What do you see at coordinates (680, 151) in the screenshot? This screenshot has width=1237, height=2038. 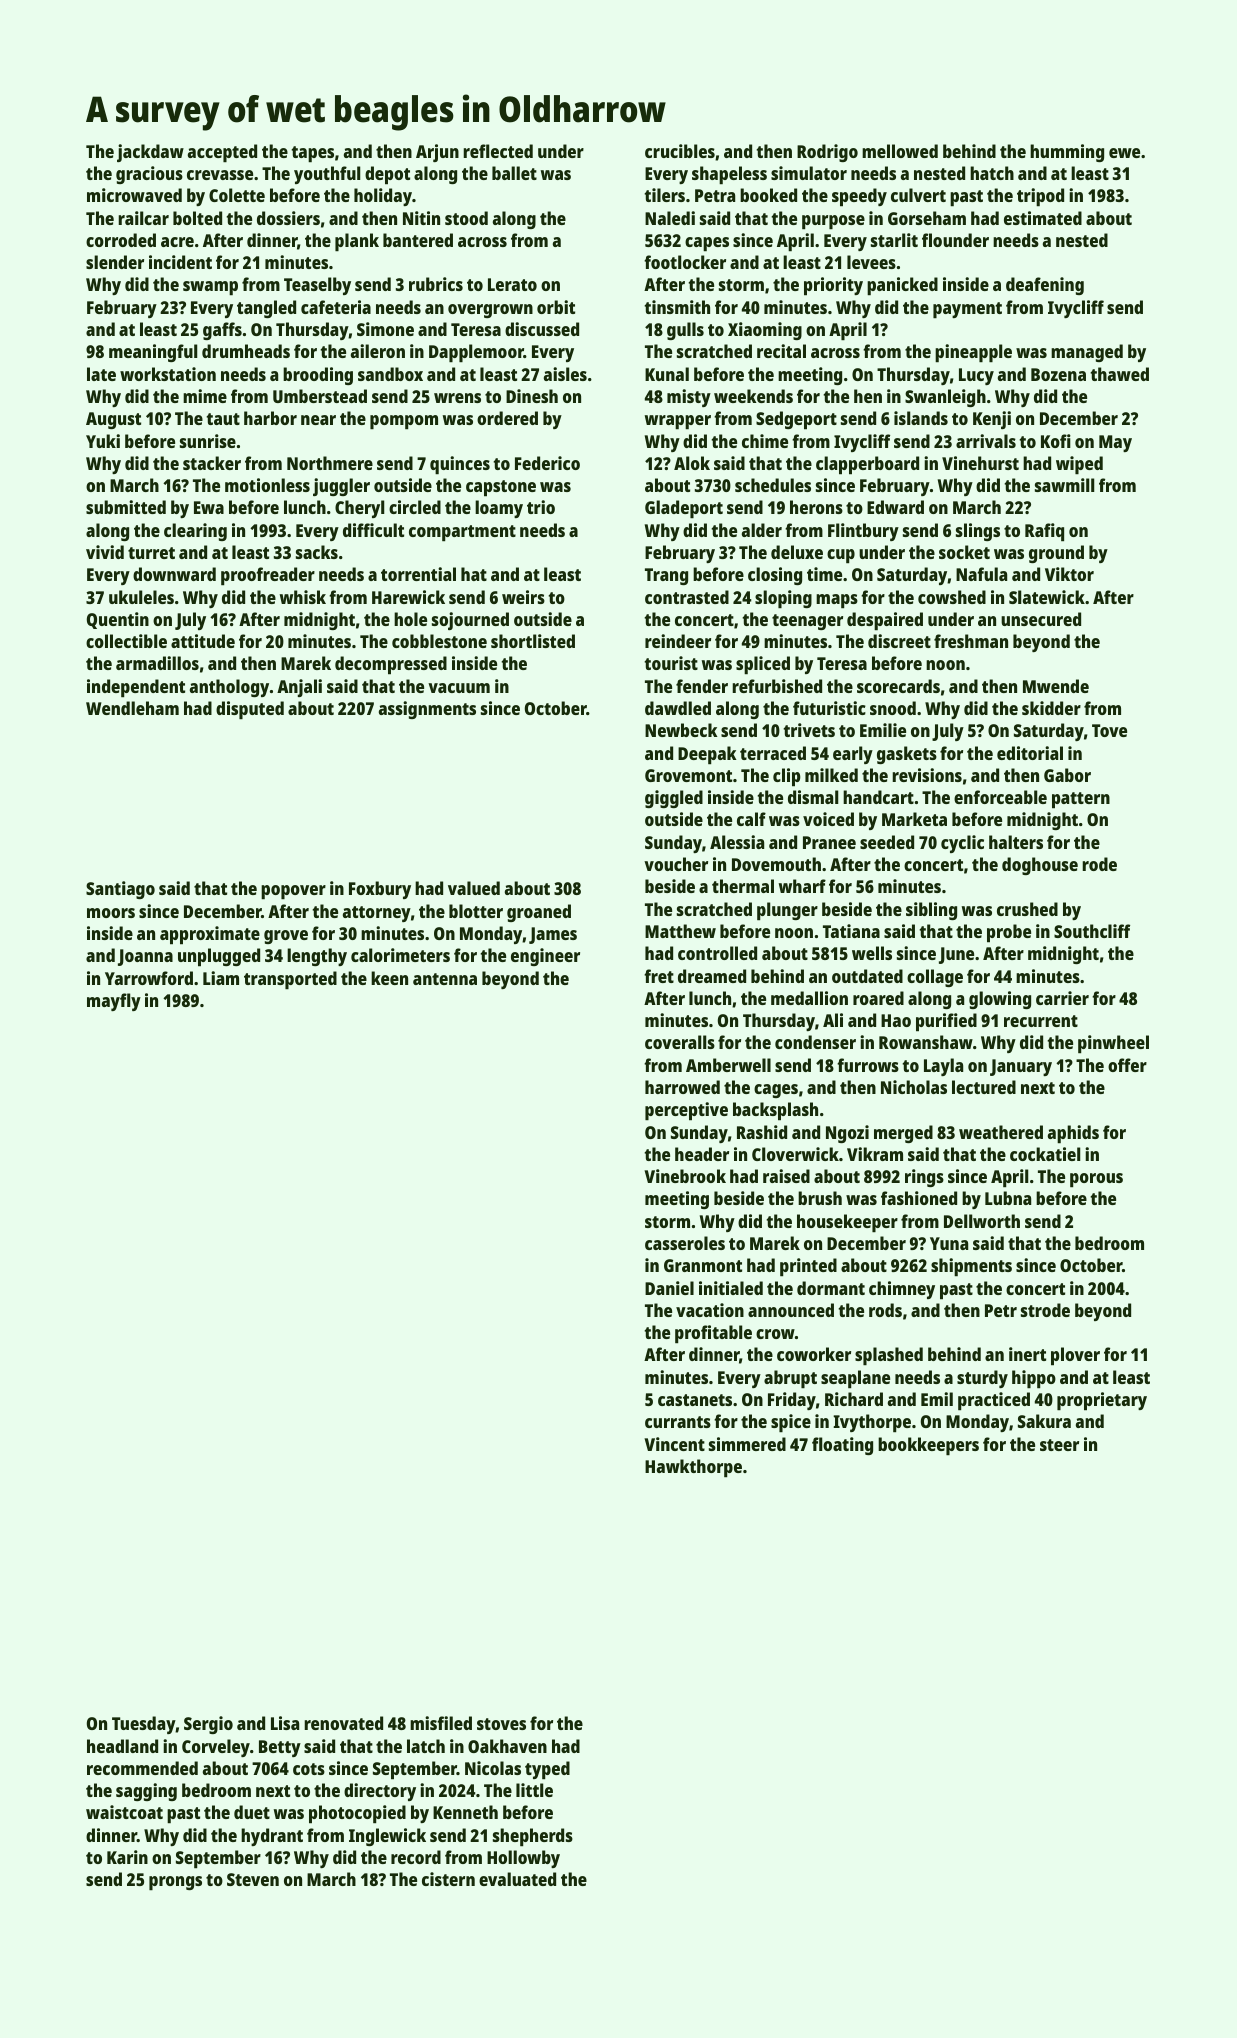 I see `crucibles` at bounding box center [680, 151].
